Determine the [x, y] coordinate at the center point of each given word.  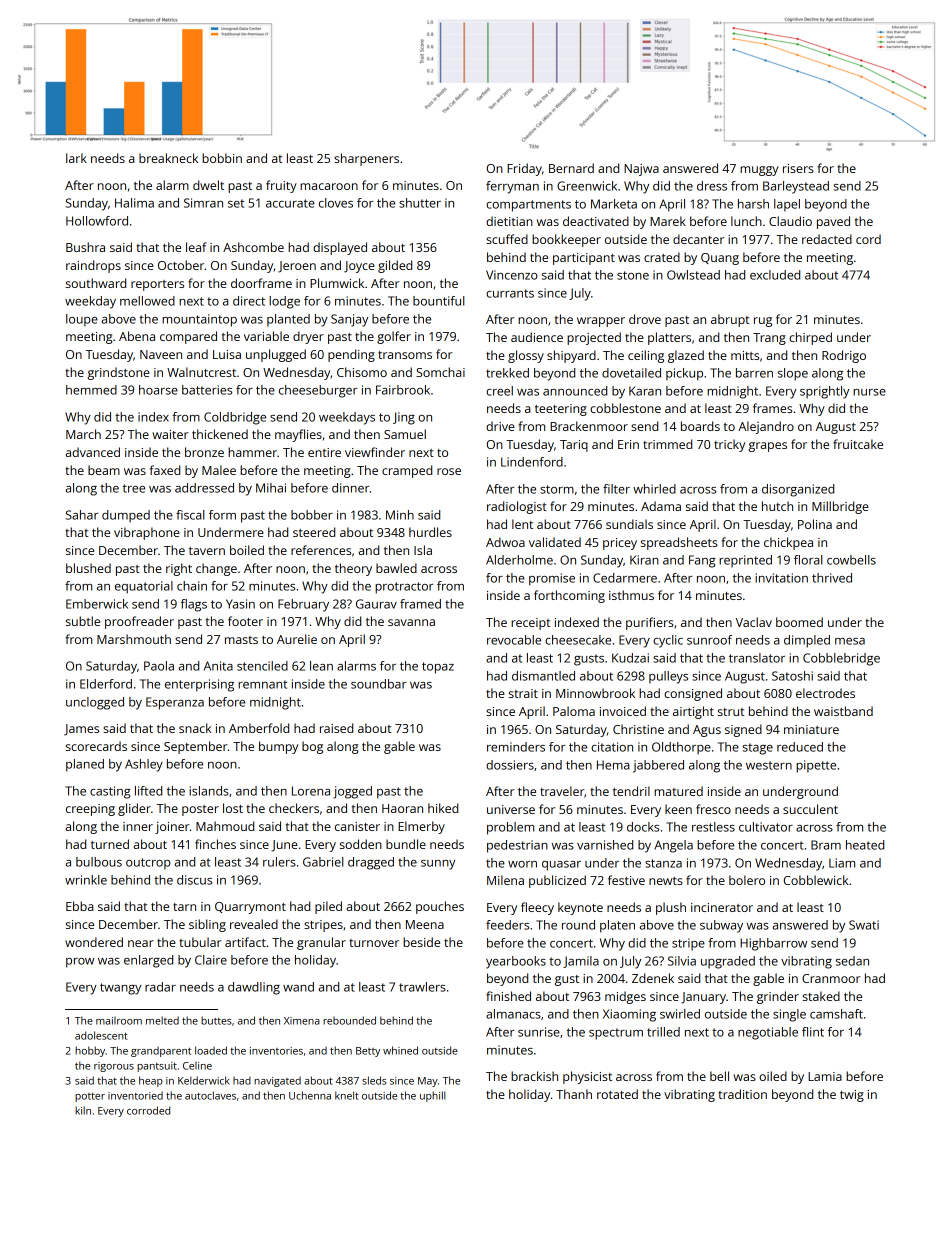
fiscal [190, 515]
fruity [281, 186]
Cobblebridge [841, 659]
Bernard [571, 168]
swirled [680, 1014]
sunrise [539, 1032]
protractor [404, 588]
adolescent [101, 1035]
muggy [759, 171]
